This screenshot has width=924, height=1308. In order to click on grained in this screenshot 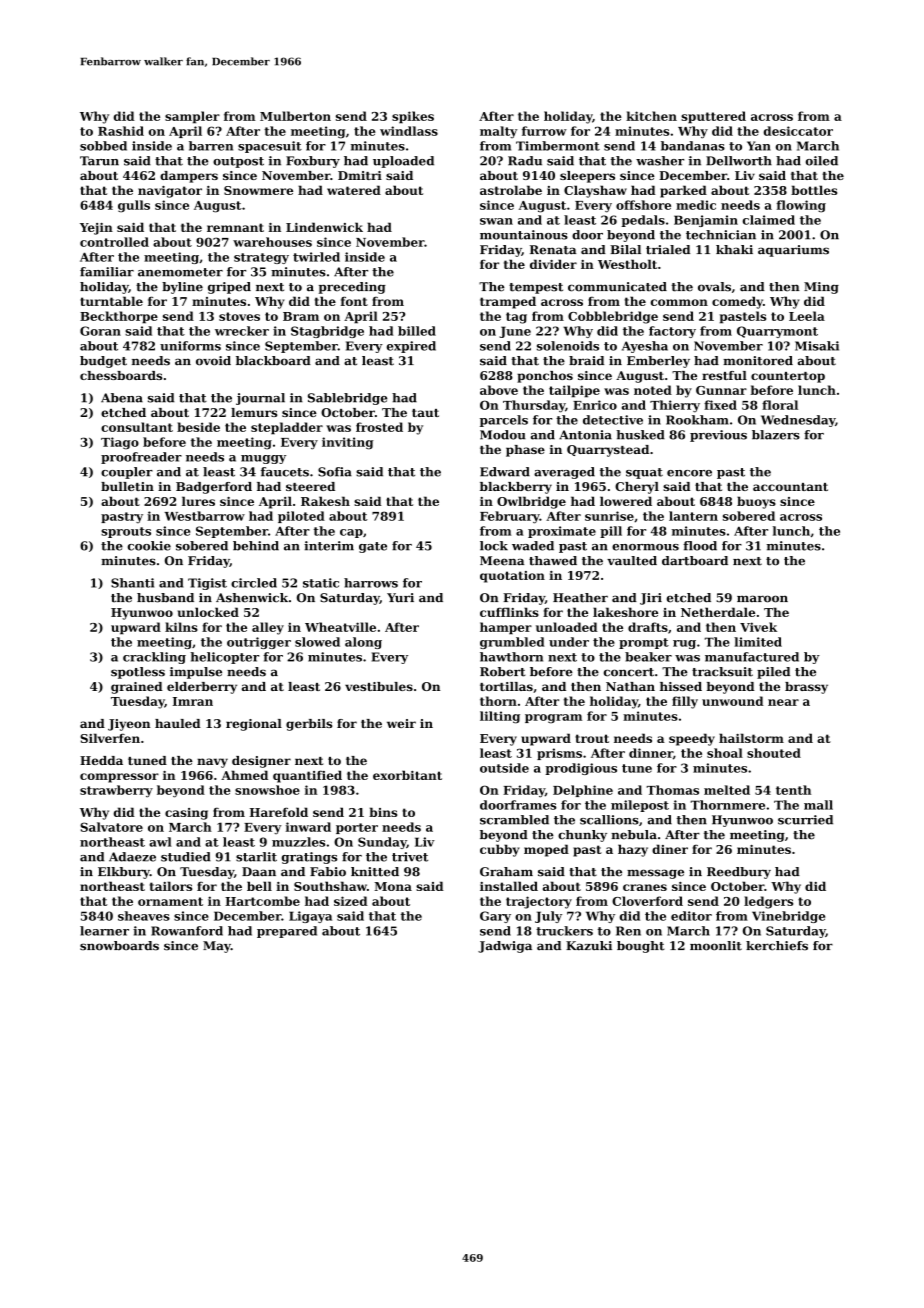, I will do `click(137, 688)`.
